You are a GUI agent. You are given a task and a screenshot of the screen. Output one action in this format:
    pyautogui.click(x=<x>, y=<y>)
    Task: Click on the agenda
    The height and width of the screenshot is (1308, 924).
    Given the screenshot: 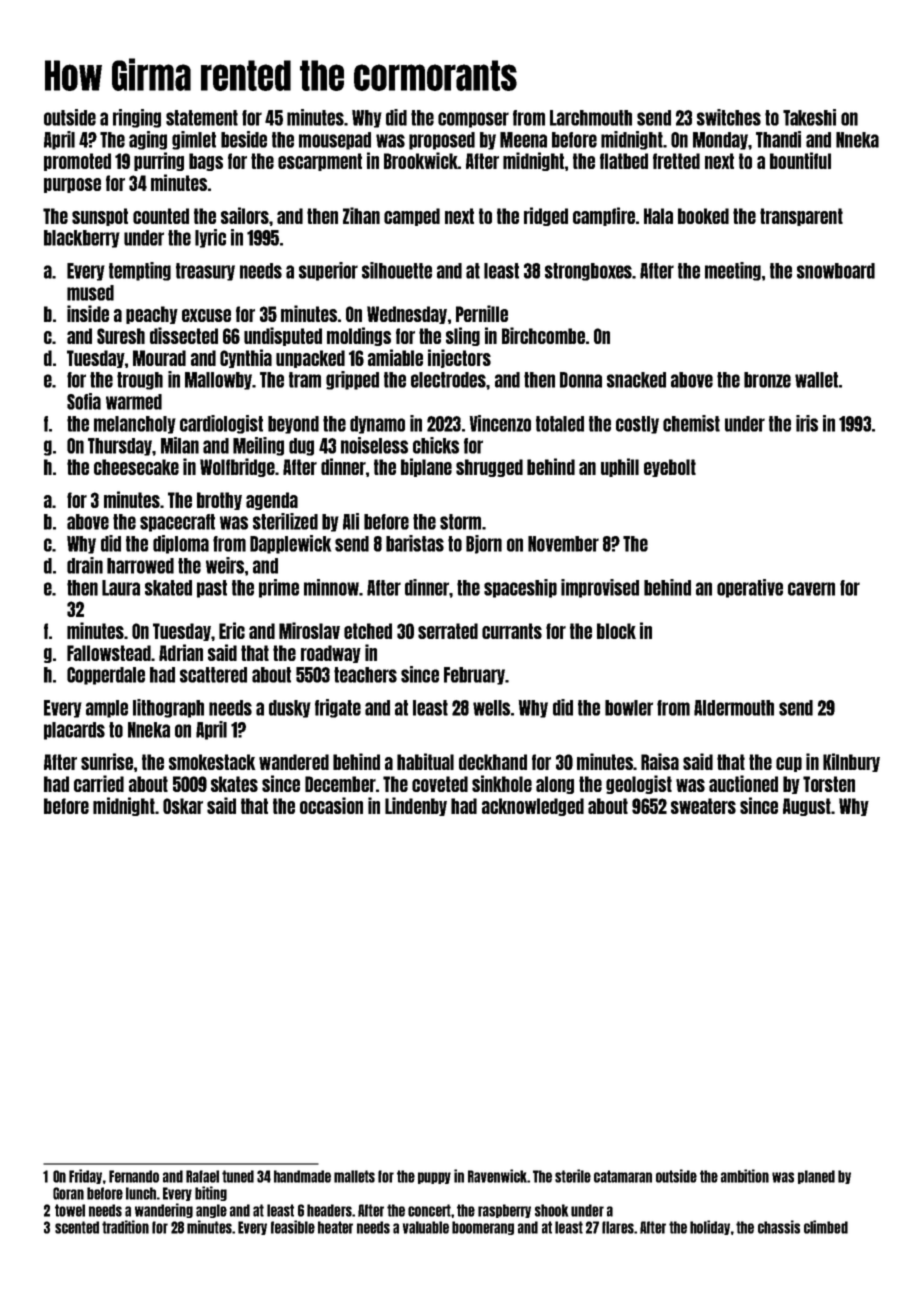 What is the action you would take?
    pyautogui.click(x=272, y=501)
